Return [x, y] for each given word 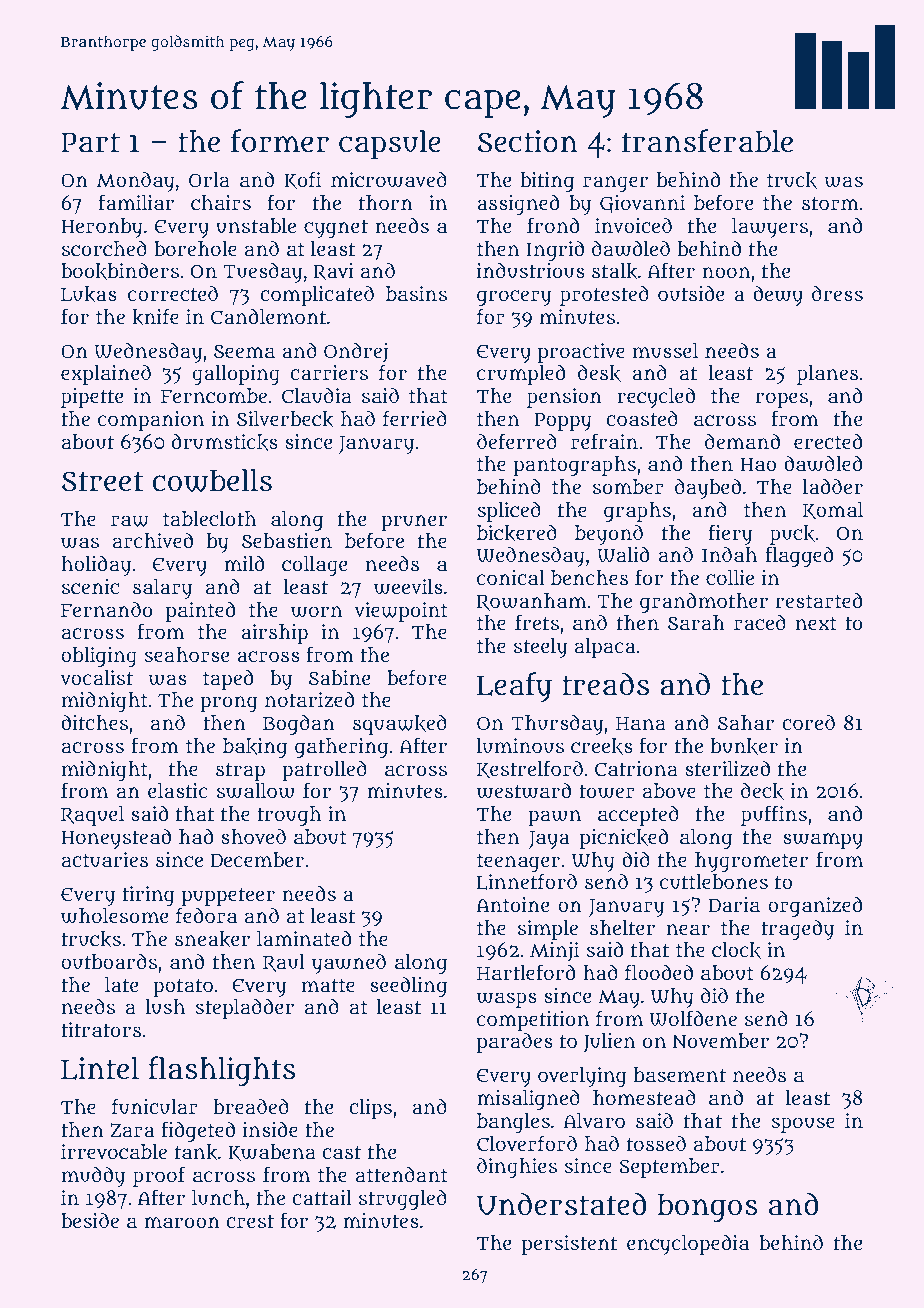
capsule [390, 144]
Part [90, 142]
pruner [414, 523]
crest [250, 1221]
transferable [707, 141]
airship [274, 634]
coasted [642, 418]
